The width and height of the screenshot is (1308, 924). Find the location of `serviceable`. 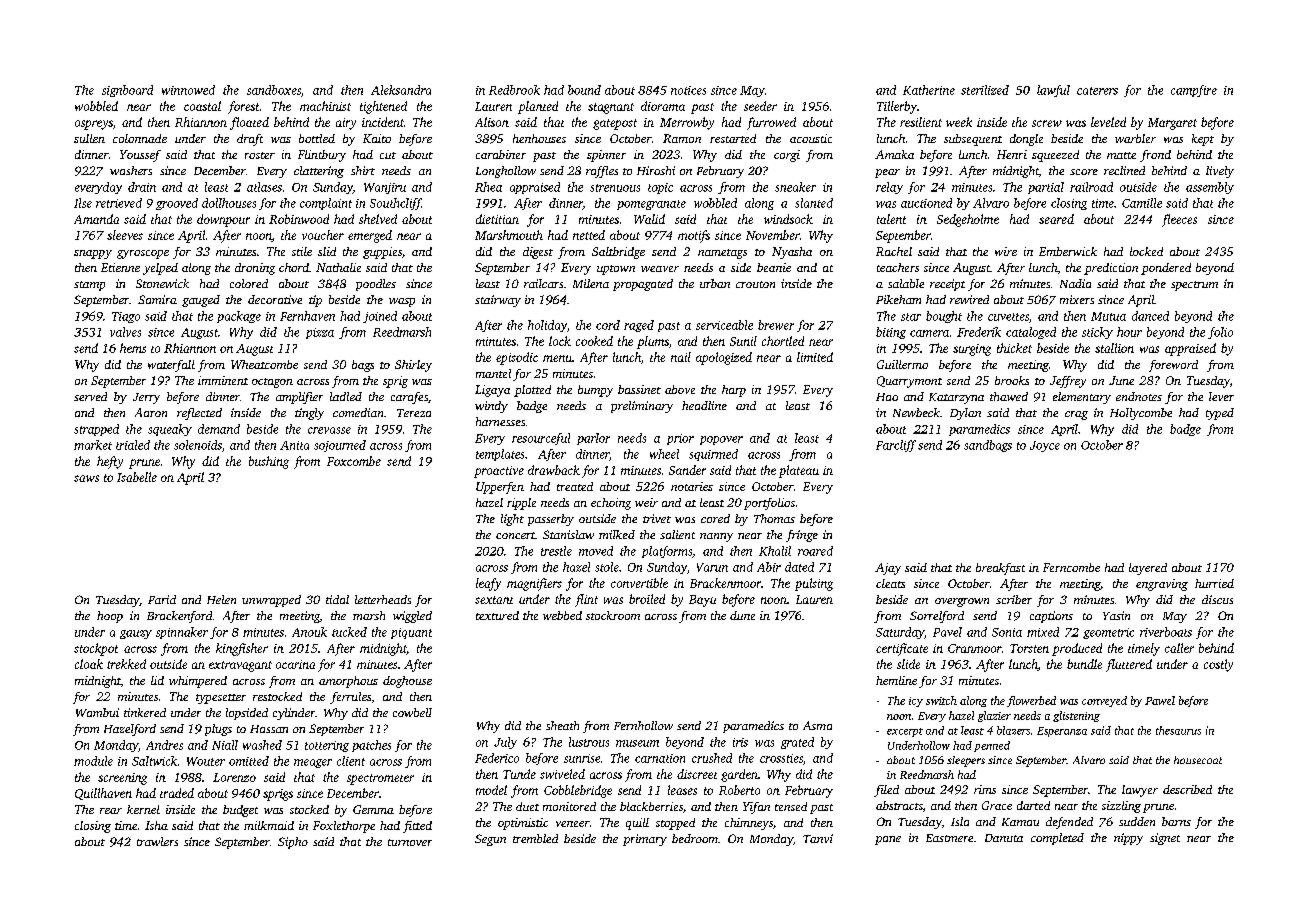

serviceable is located at coordinates (724, 325).
